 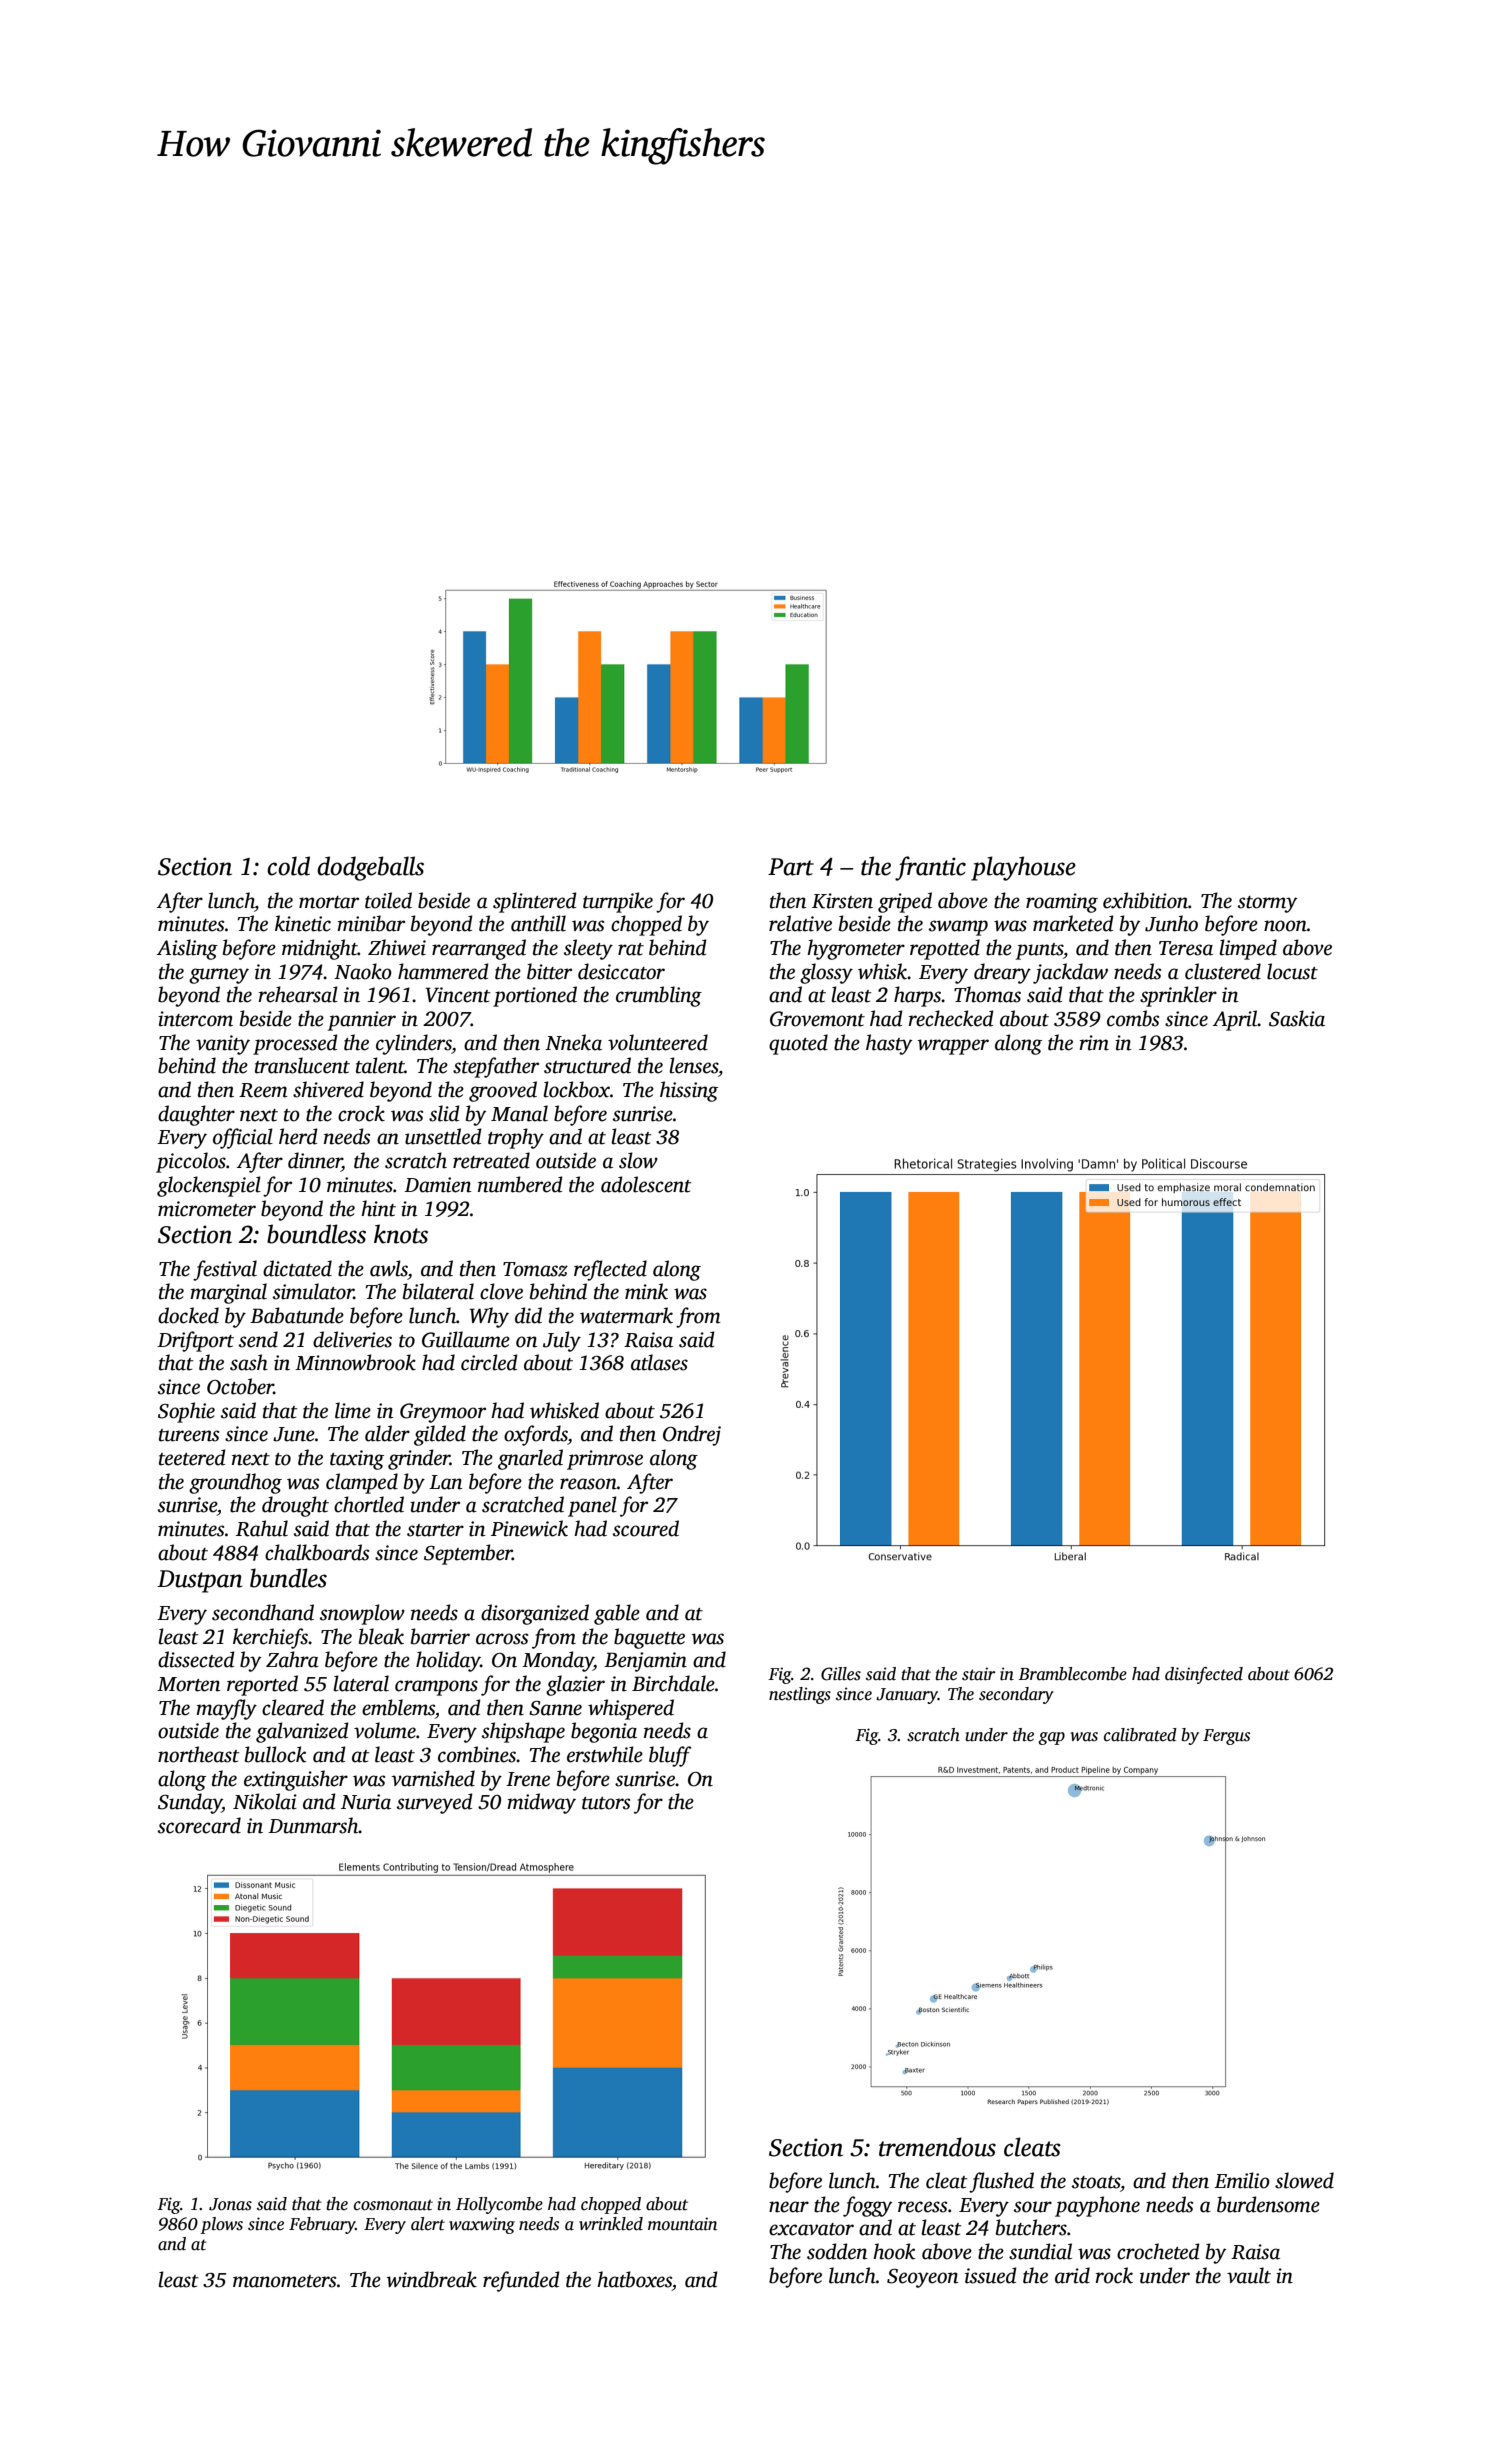 What do you see at coordinates (817, 1019) in the screenshot?
I see `Grovemont` at bounding box center [817, 1019].
